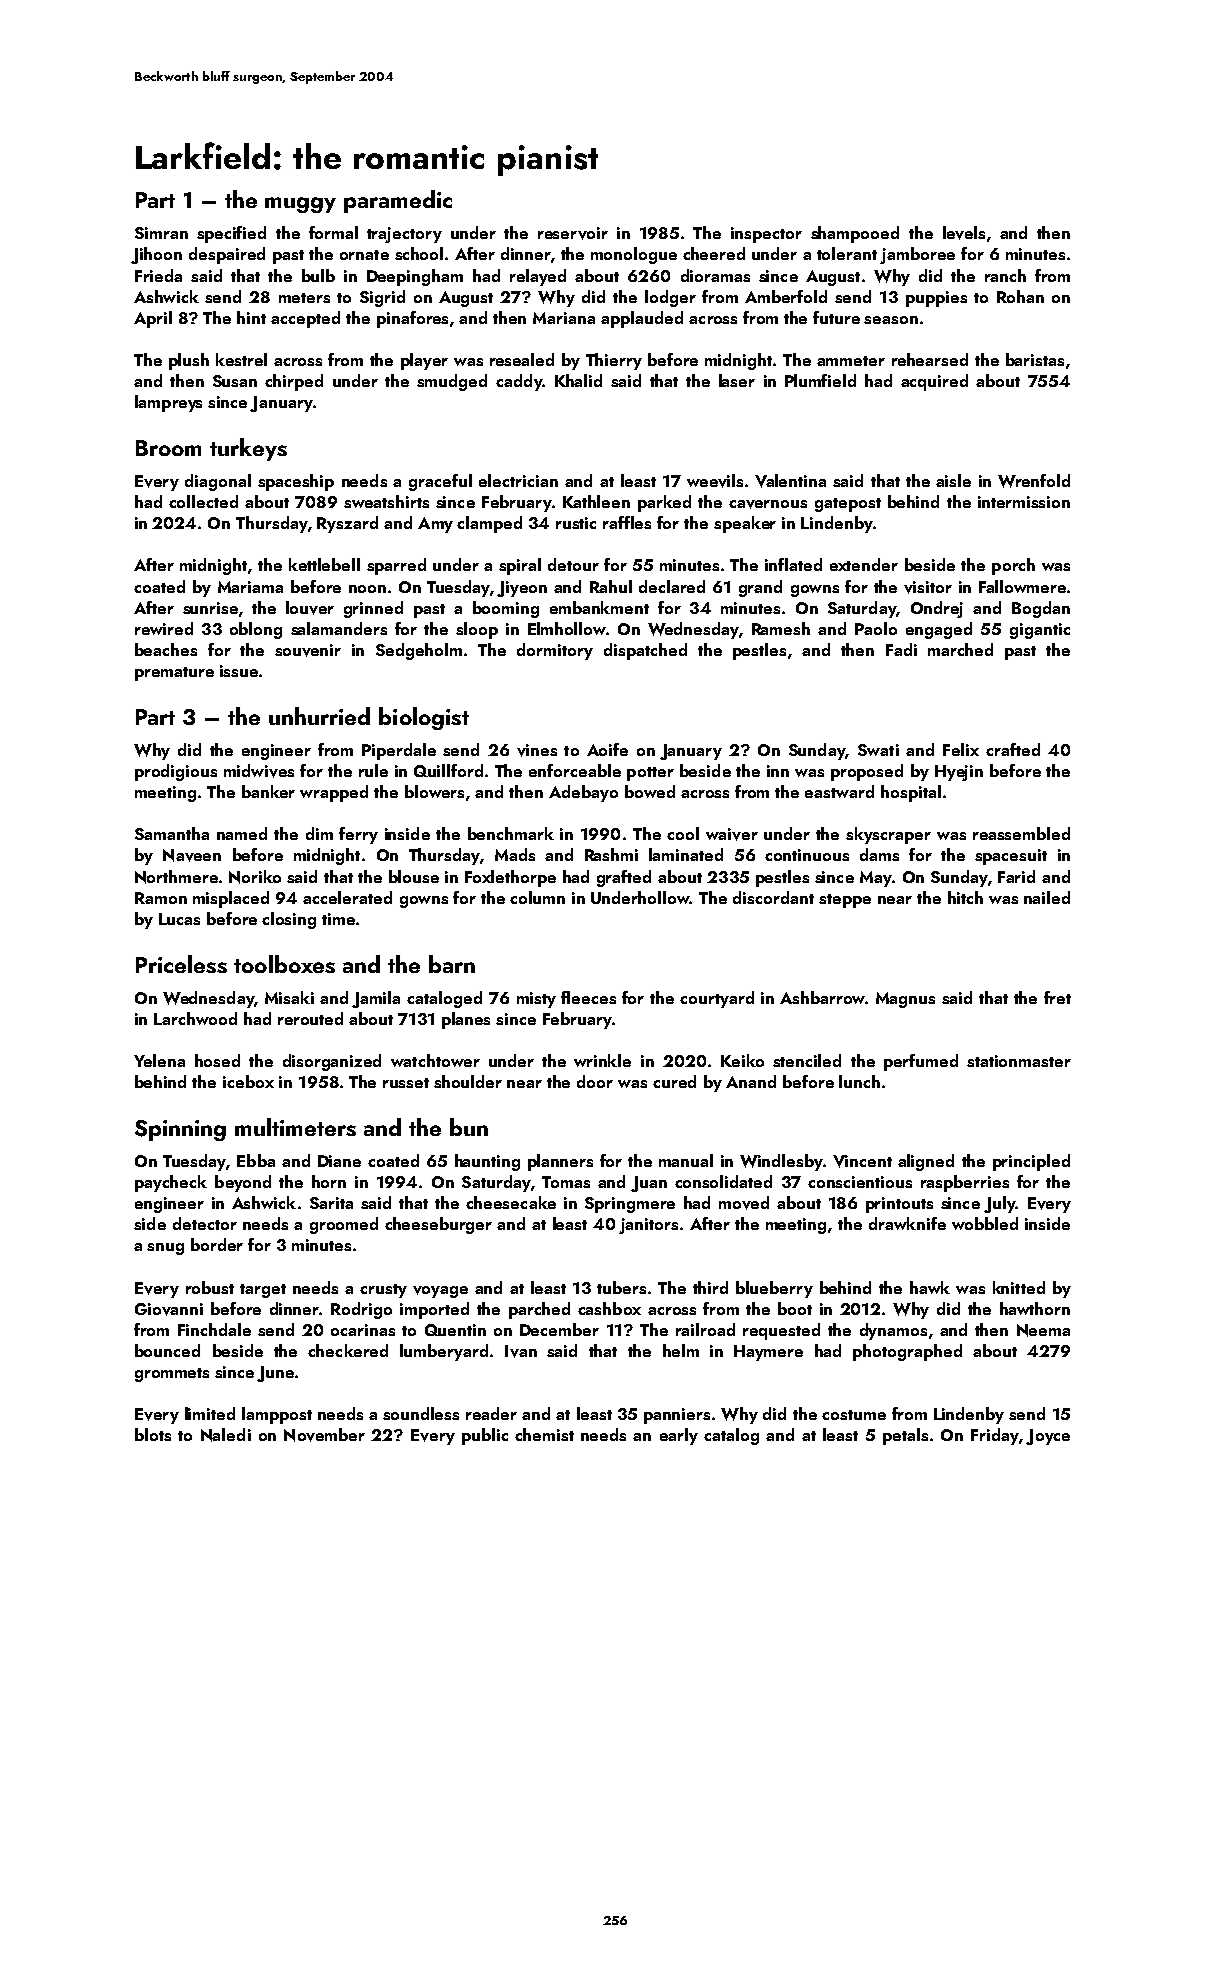 Image resolution: width=1205 pixels, height=1985 pixels. I want to click on detector, so click(205, 1223).
